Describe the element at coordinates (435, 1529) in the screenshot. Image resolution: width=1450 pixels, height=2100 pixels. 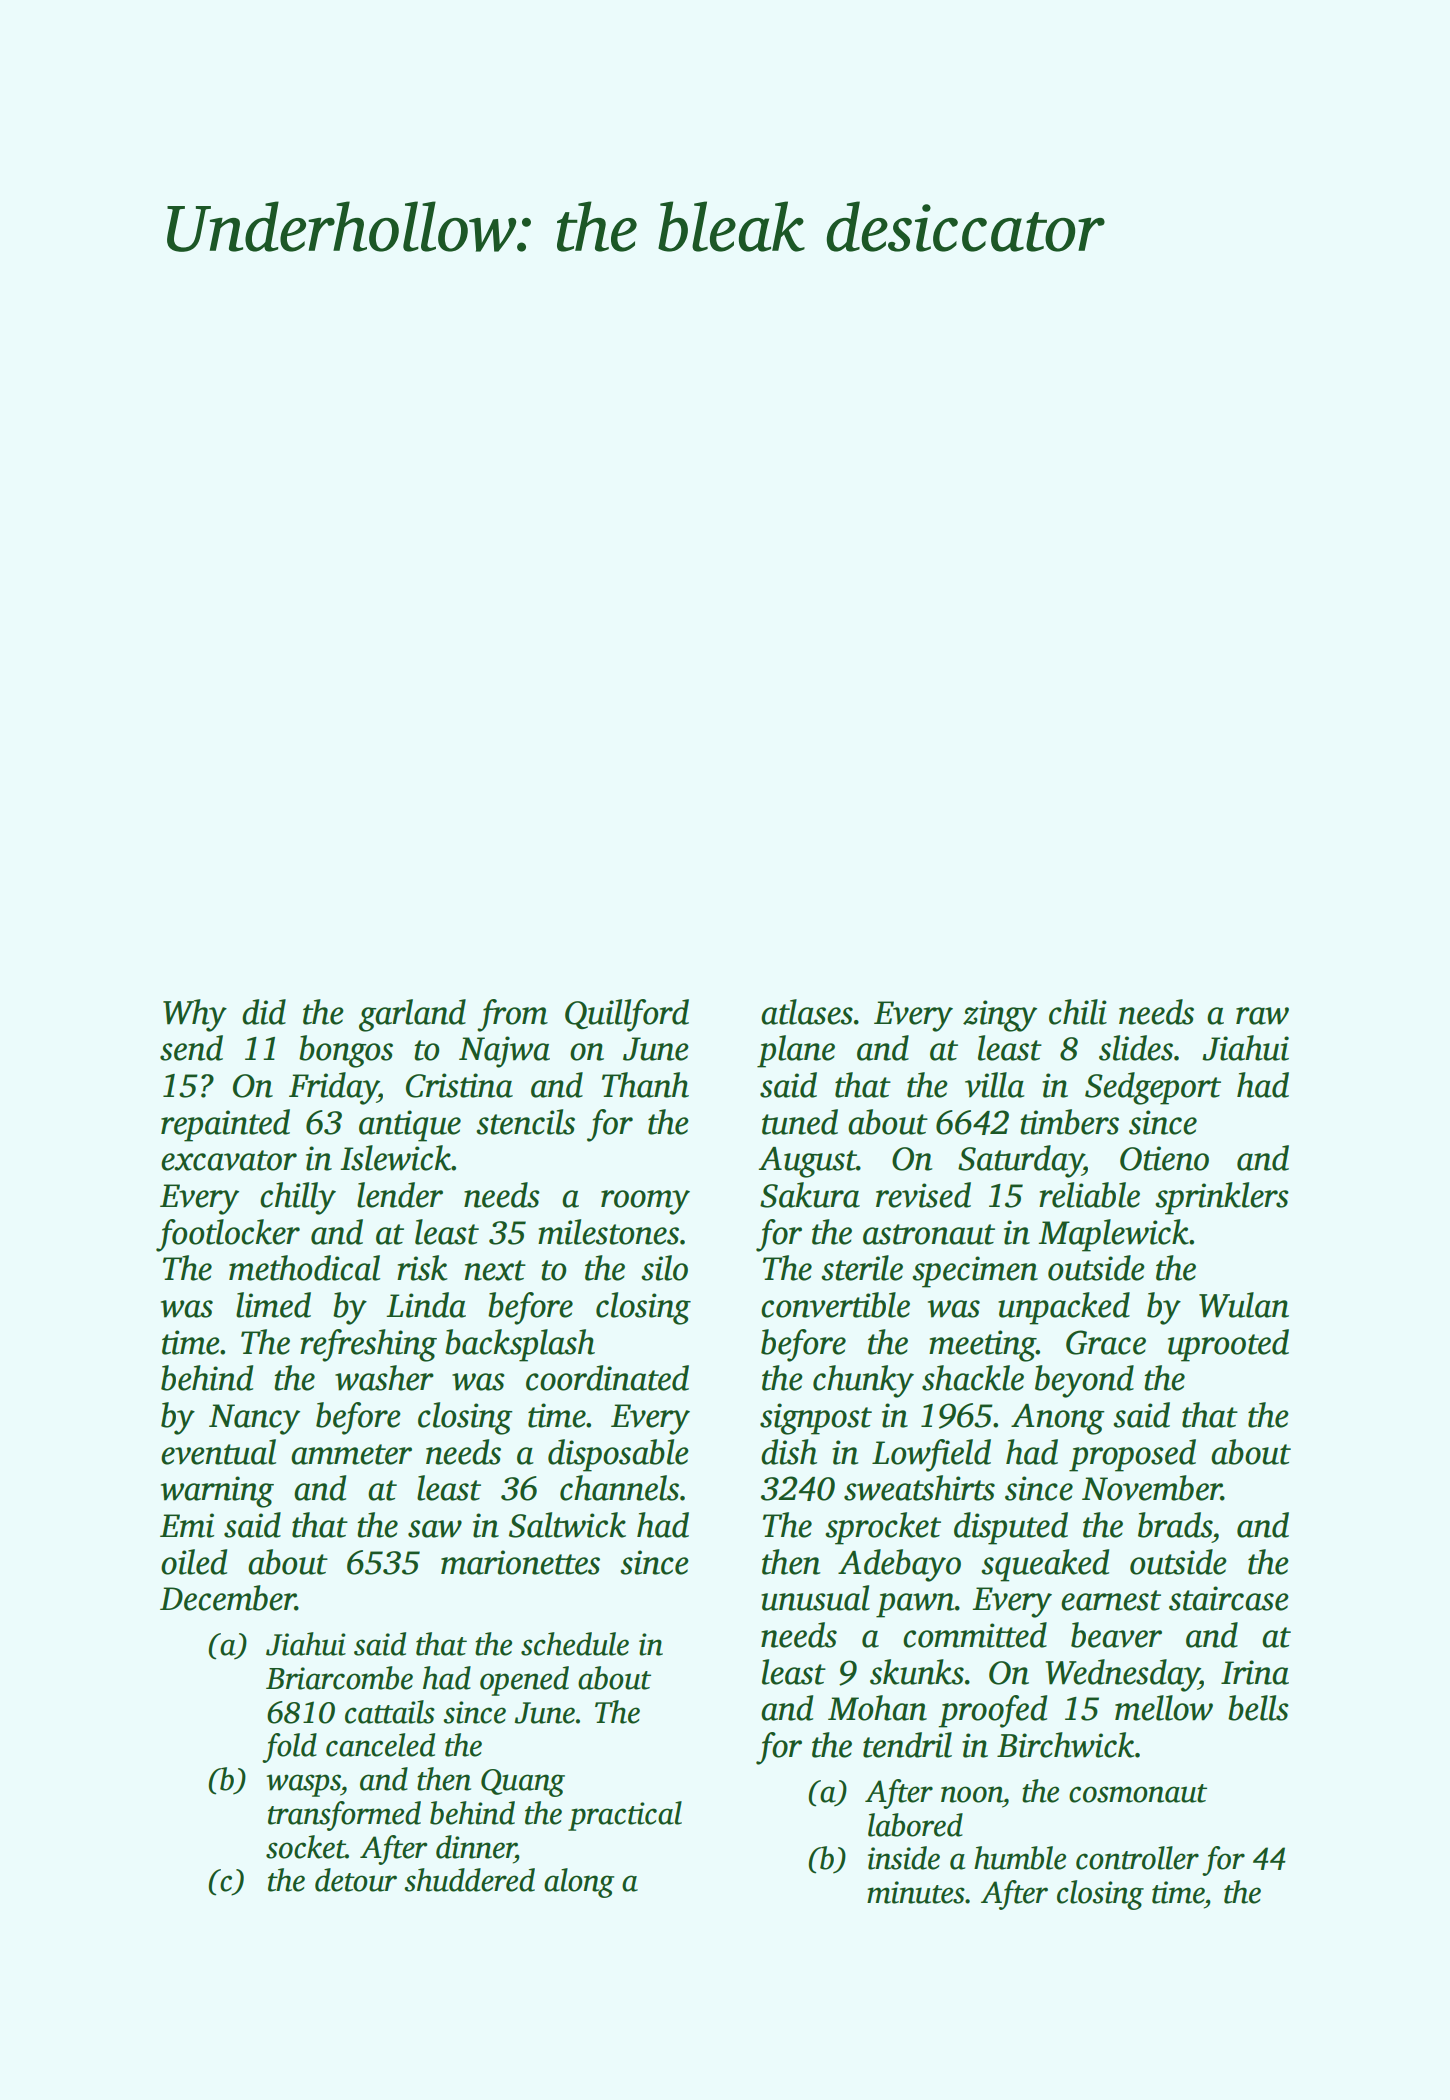
I see `saw` at that location.
